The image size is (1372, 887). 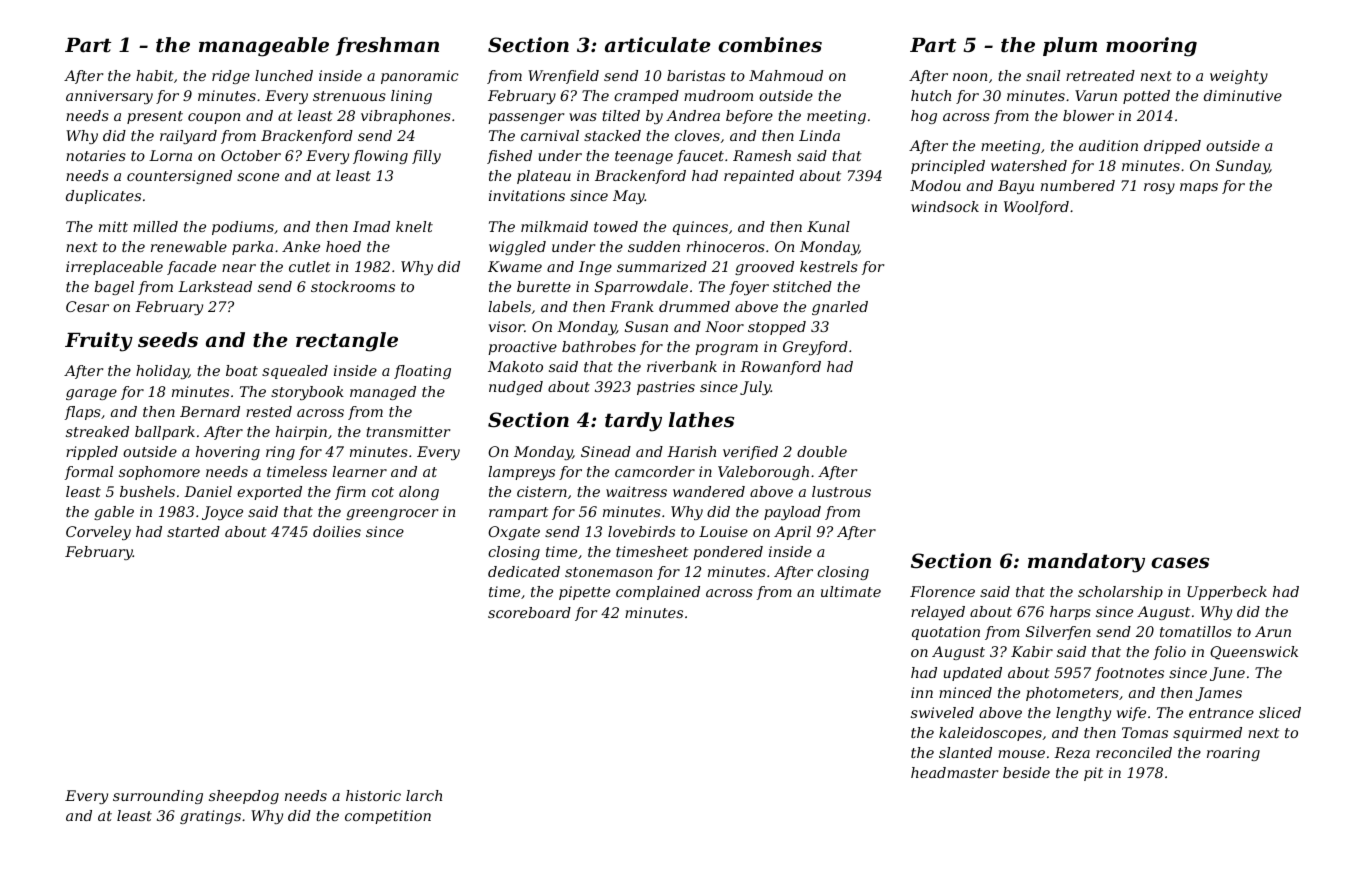 I want to click on Greyford, so click(x=815, y=348).
